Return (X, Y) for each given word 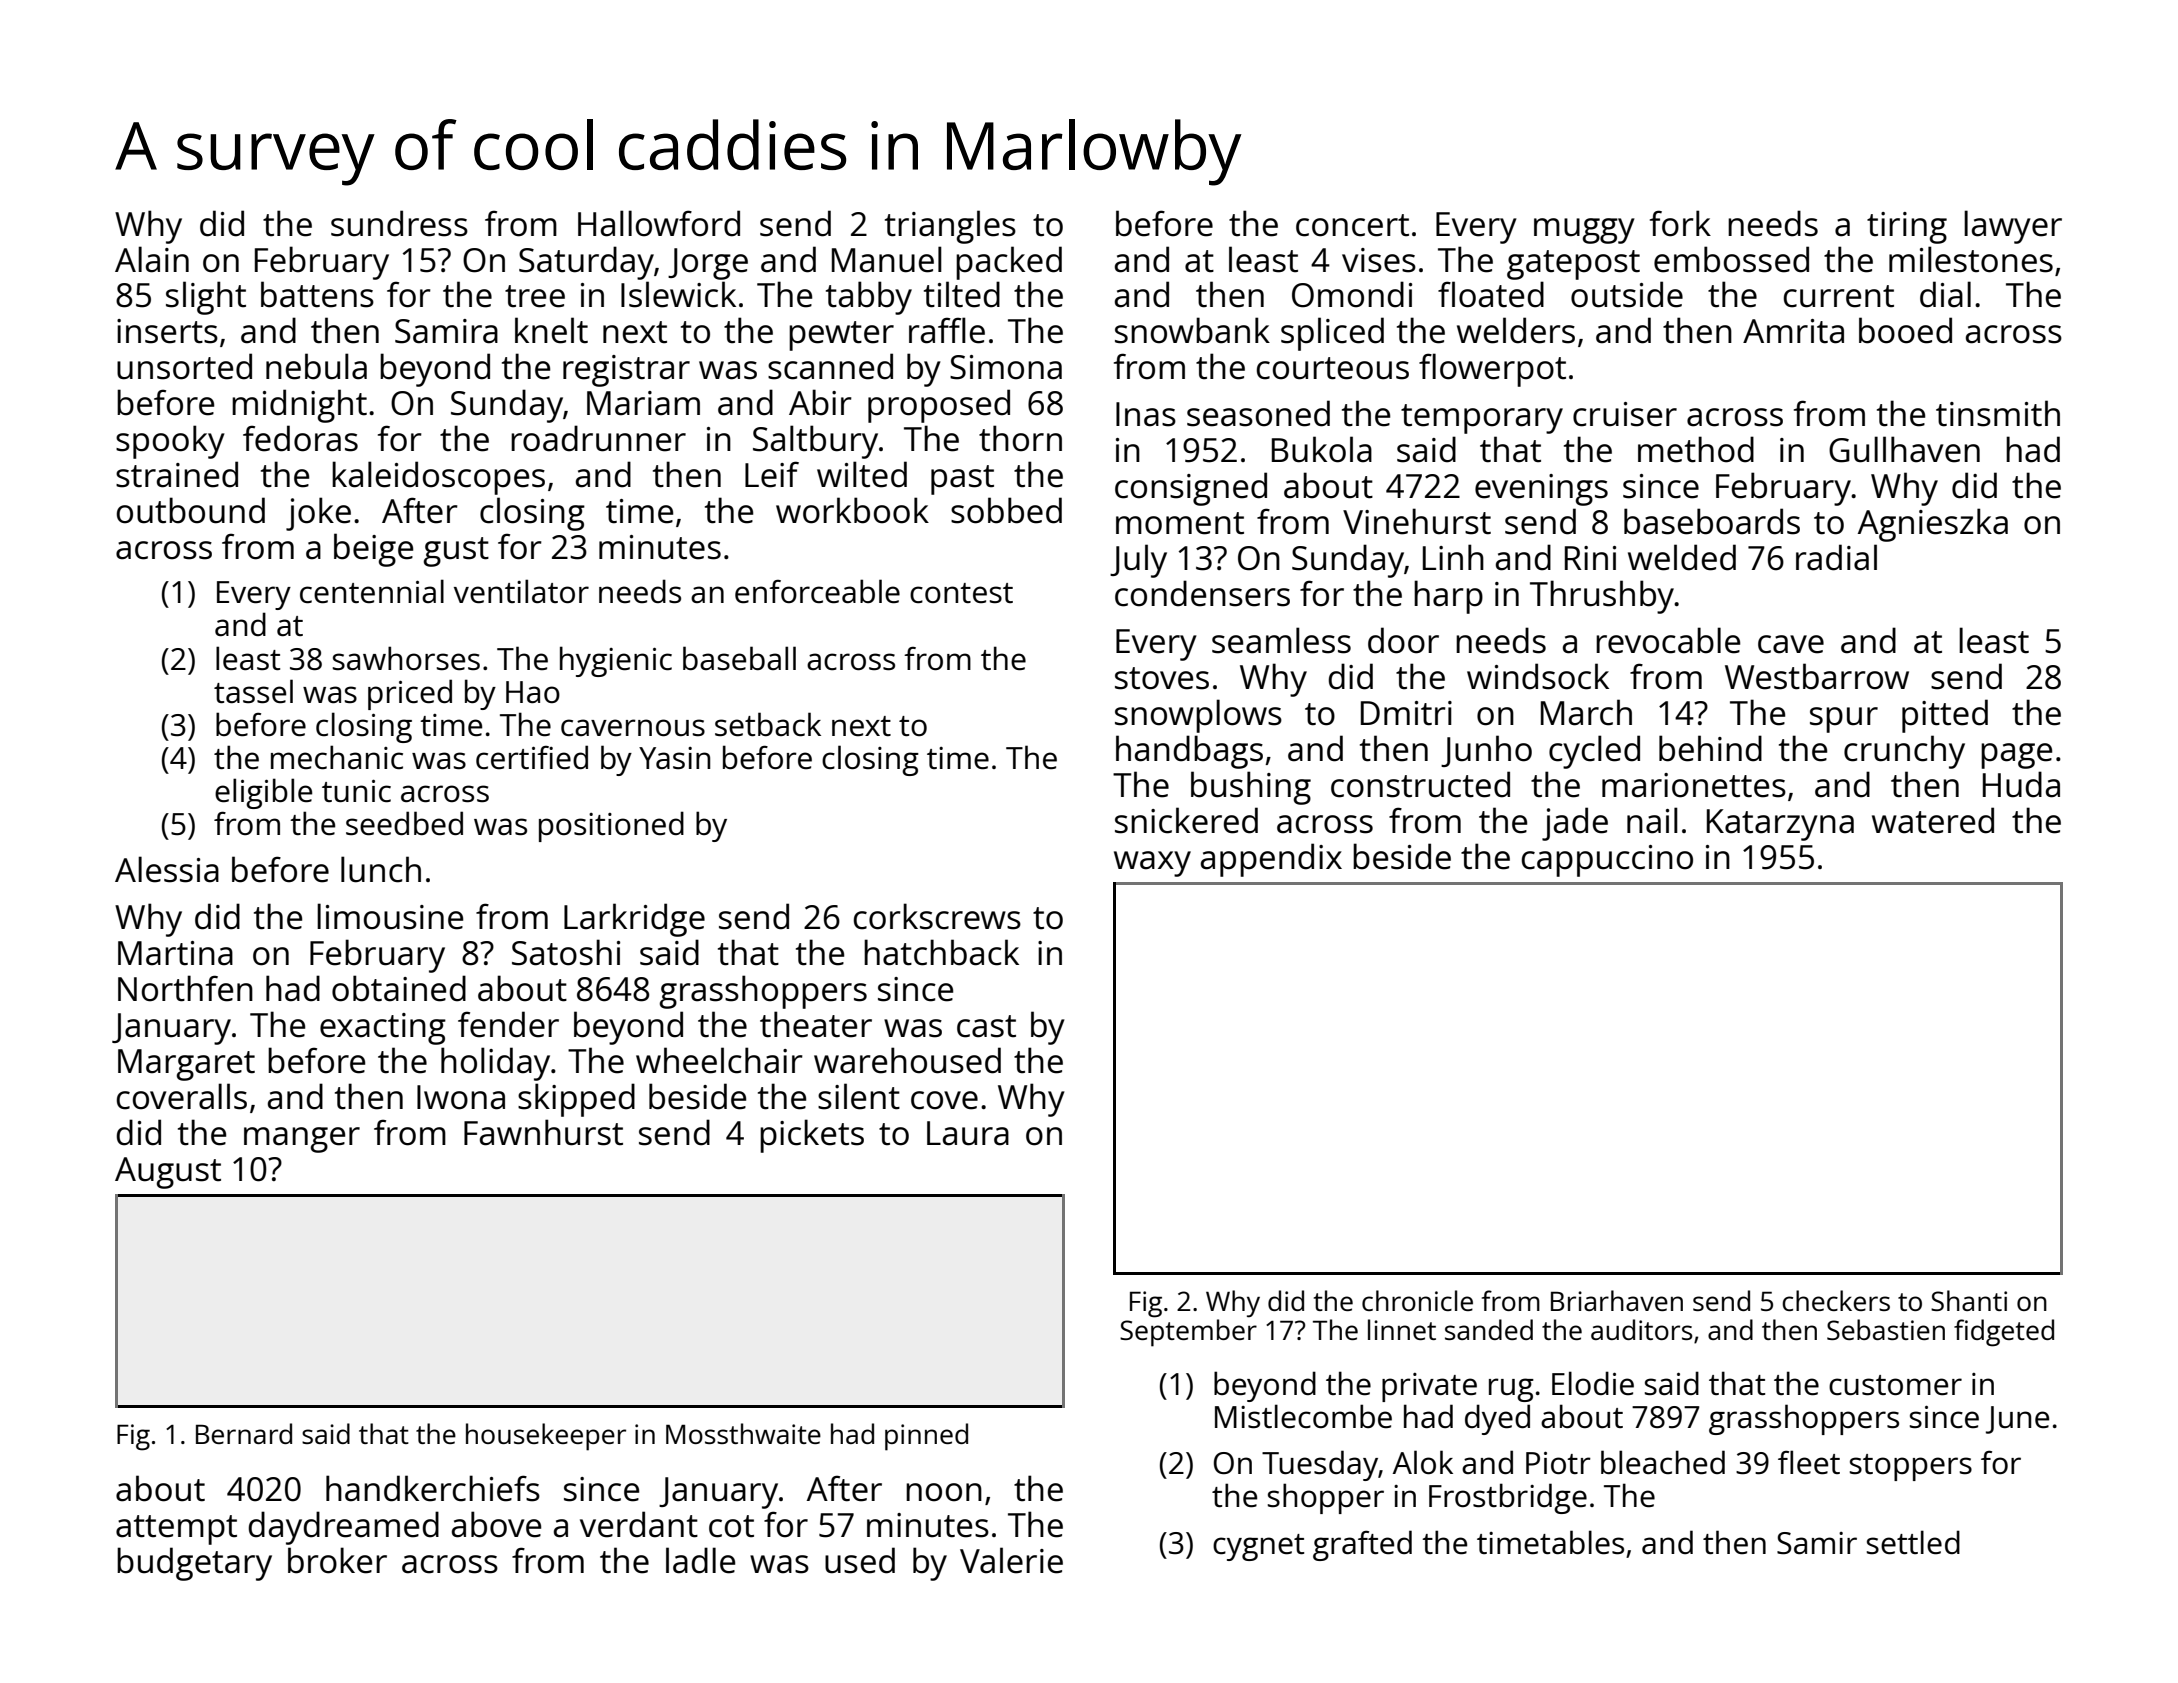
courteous (1333, 368)
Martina (175, 953)
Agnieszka (1933, 525)
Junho (1486, 751)
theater (816, 1024)
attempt (176, 1530)
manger (302, 1140)
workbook (852, 510)
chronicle (1417, 1300)
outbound (191, 510)
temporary (1482, 419)
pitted (1945, 716)
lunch (381, 869)
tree (535, 296)
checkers (1836, 1300)
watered (1933, 820)
